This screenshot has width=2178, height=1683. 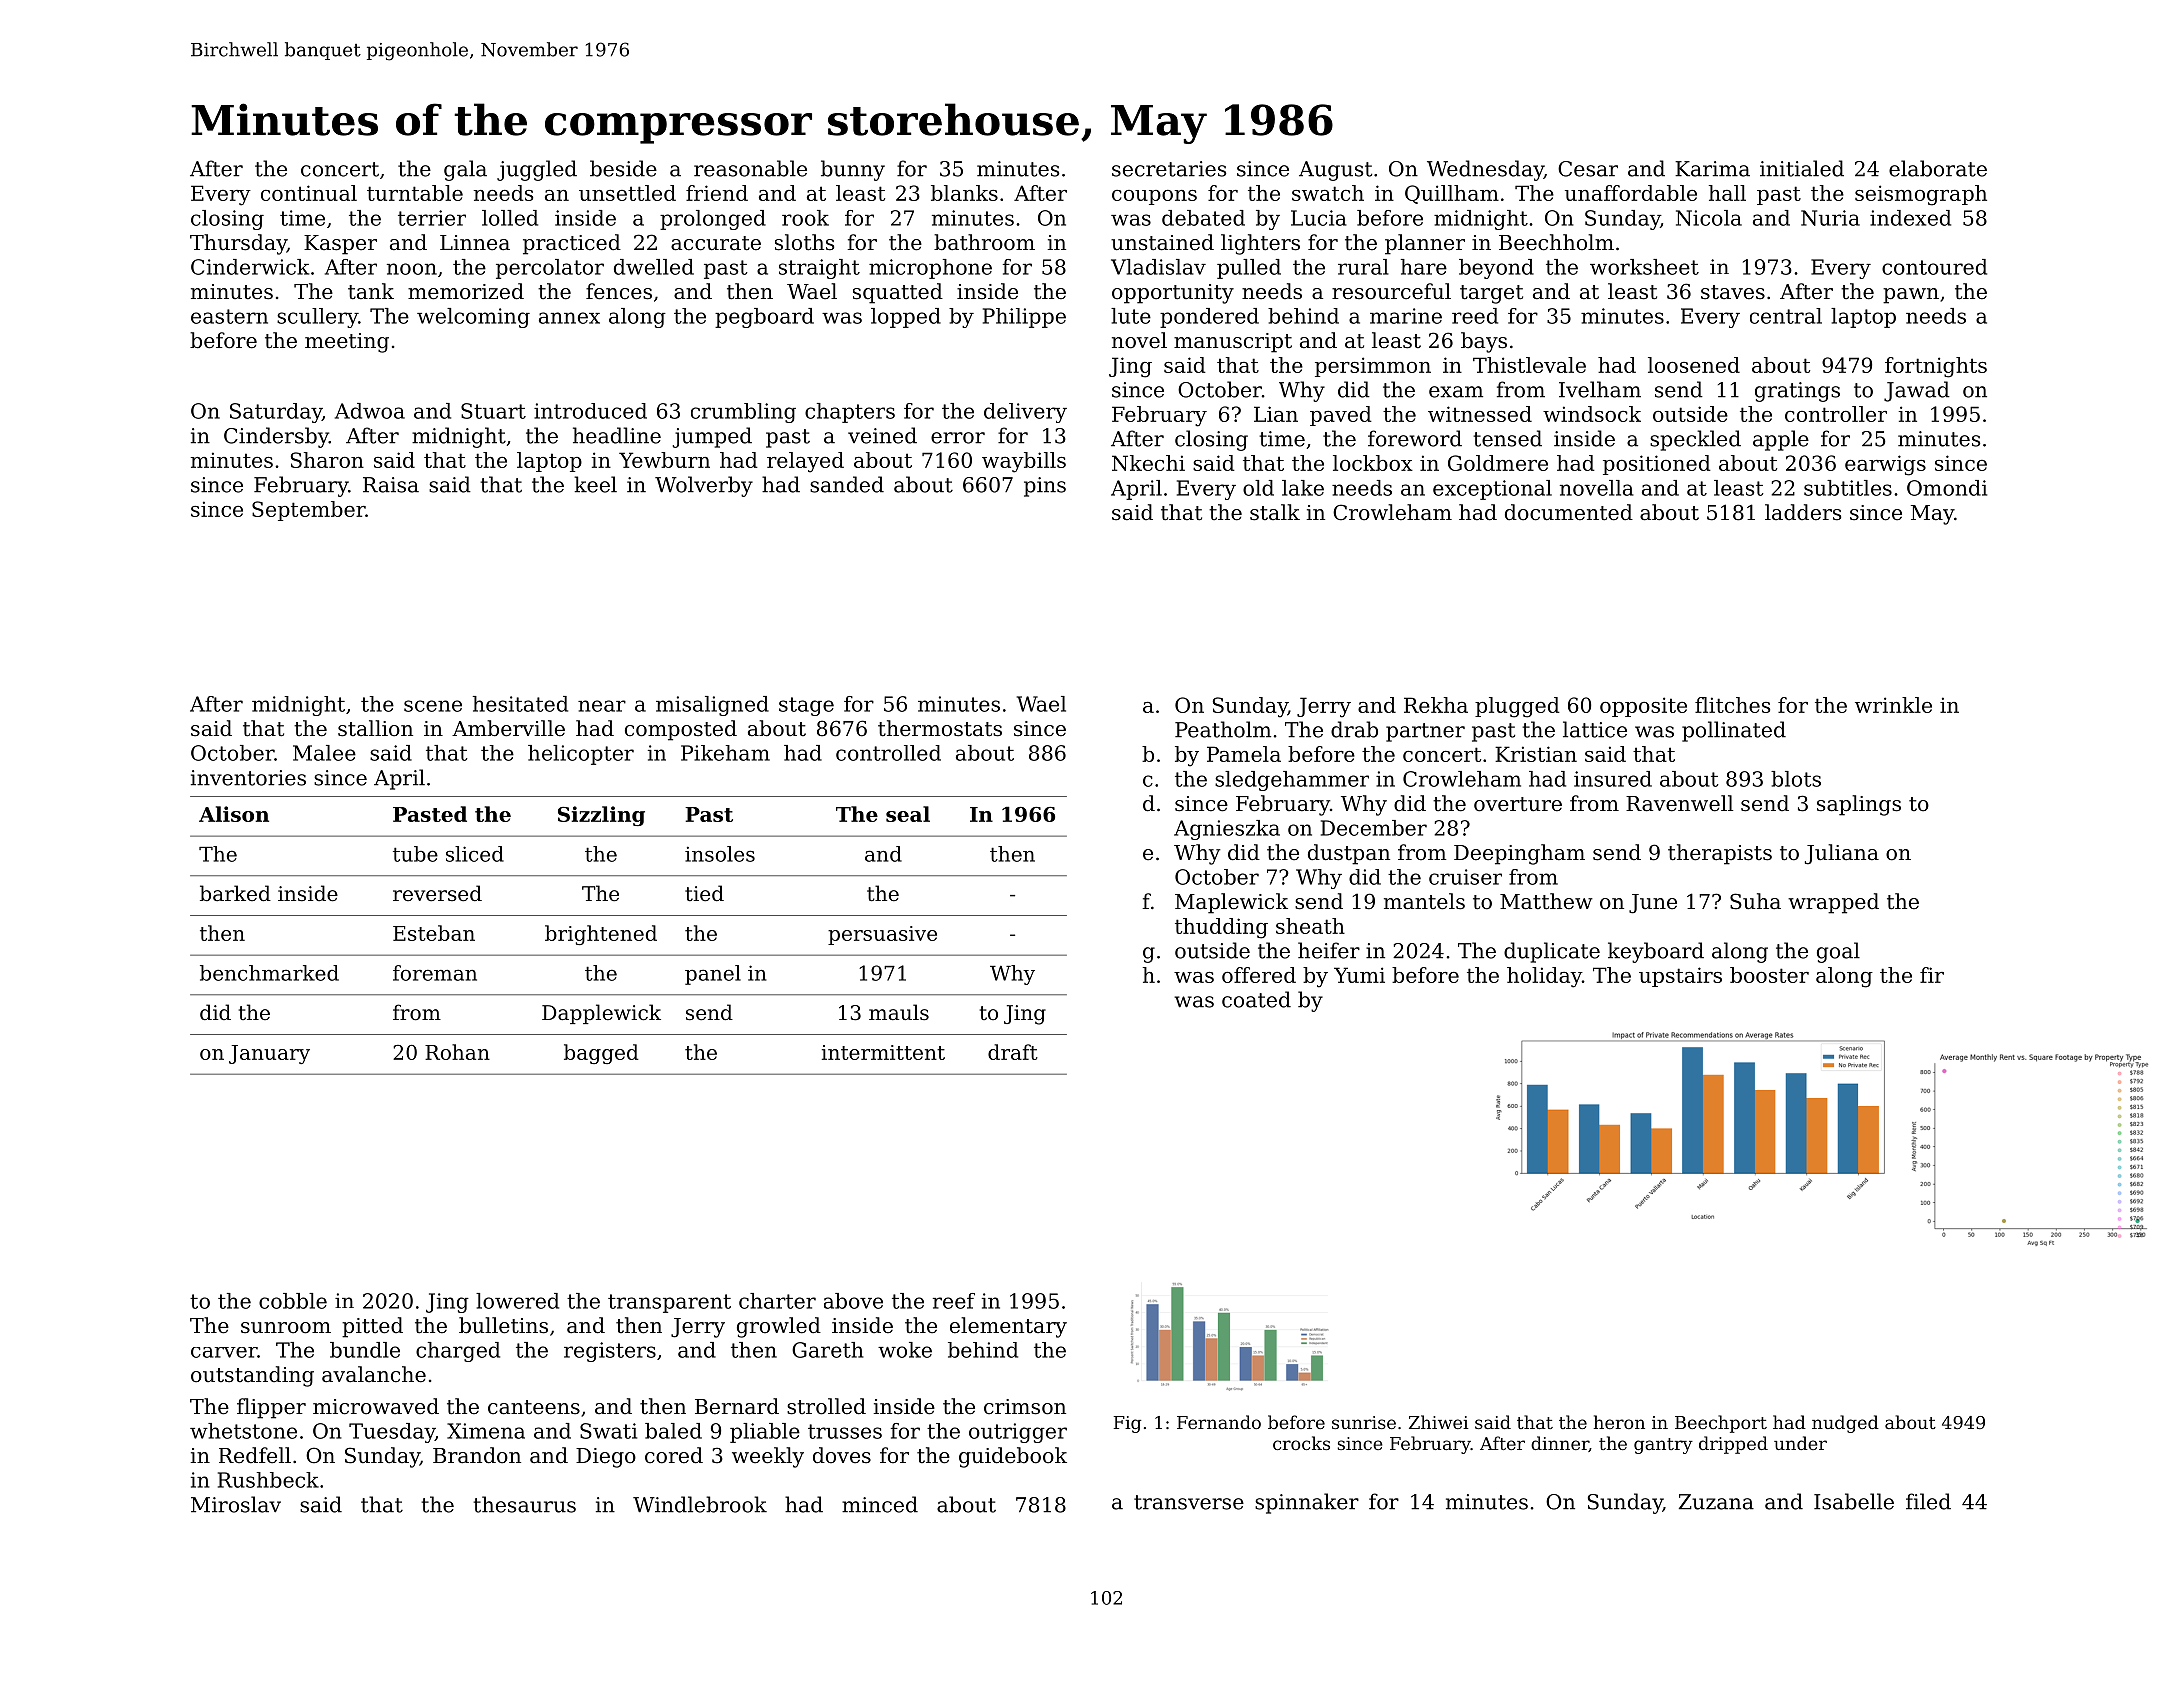 I want to click on Vladislav, so click(x=1158, y=267).
